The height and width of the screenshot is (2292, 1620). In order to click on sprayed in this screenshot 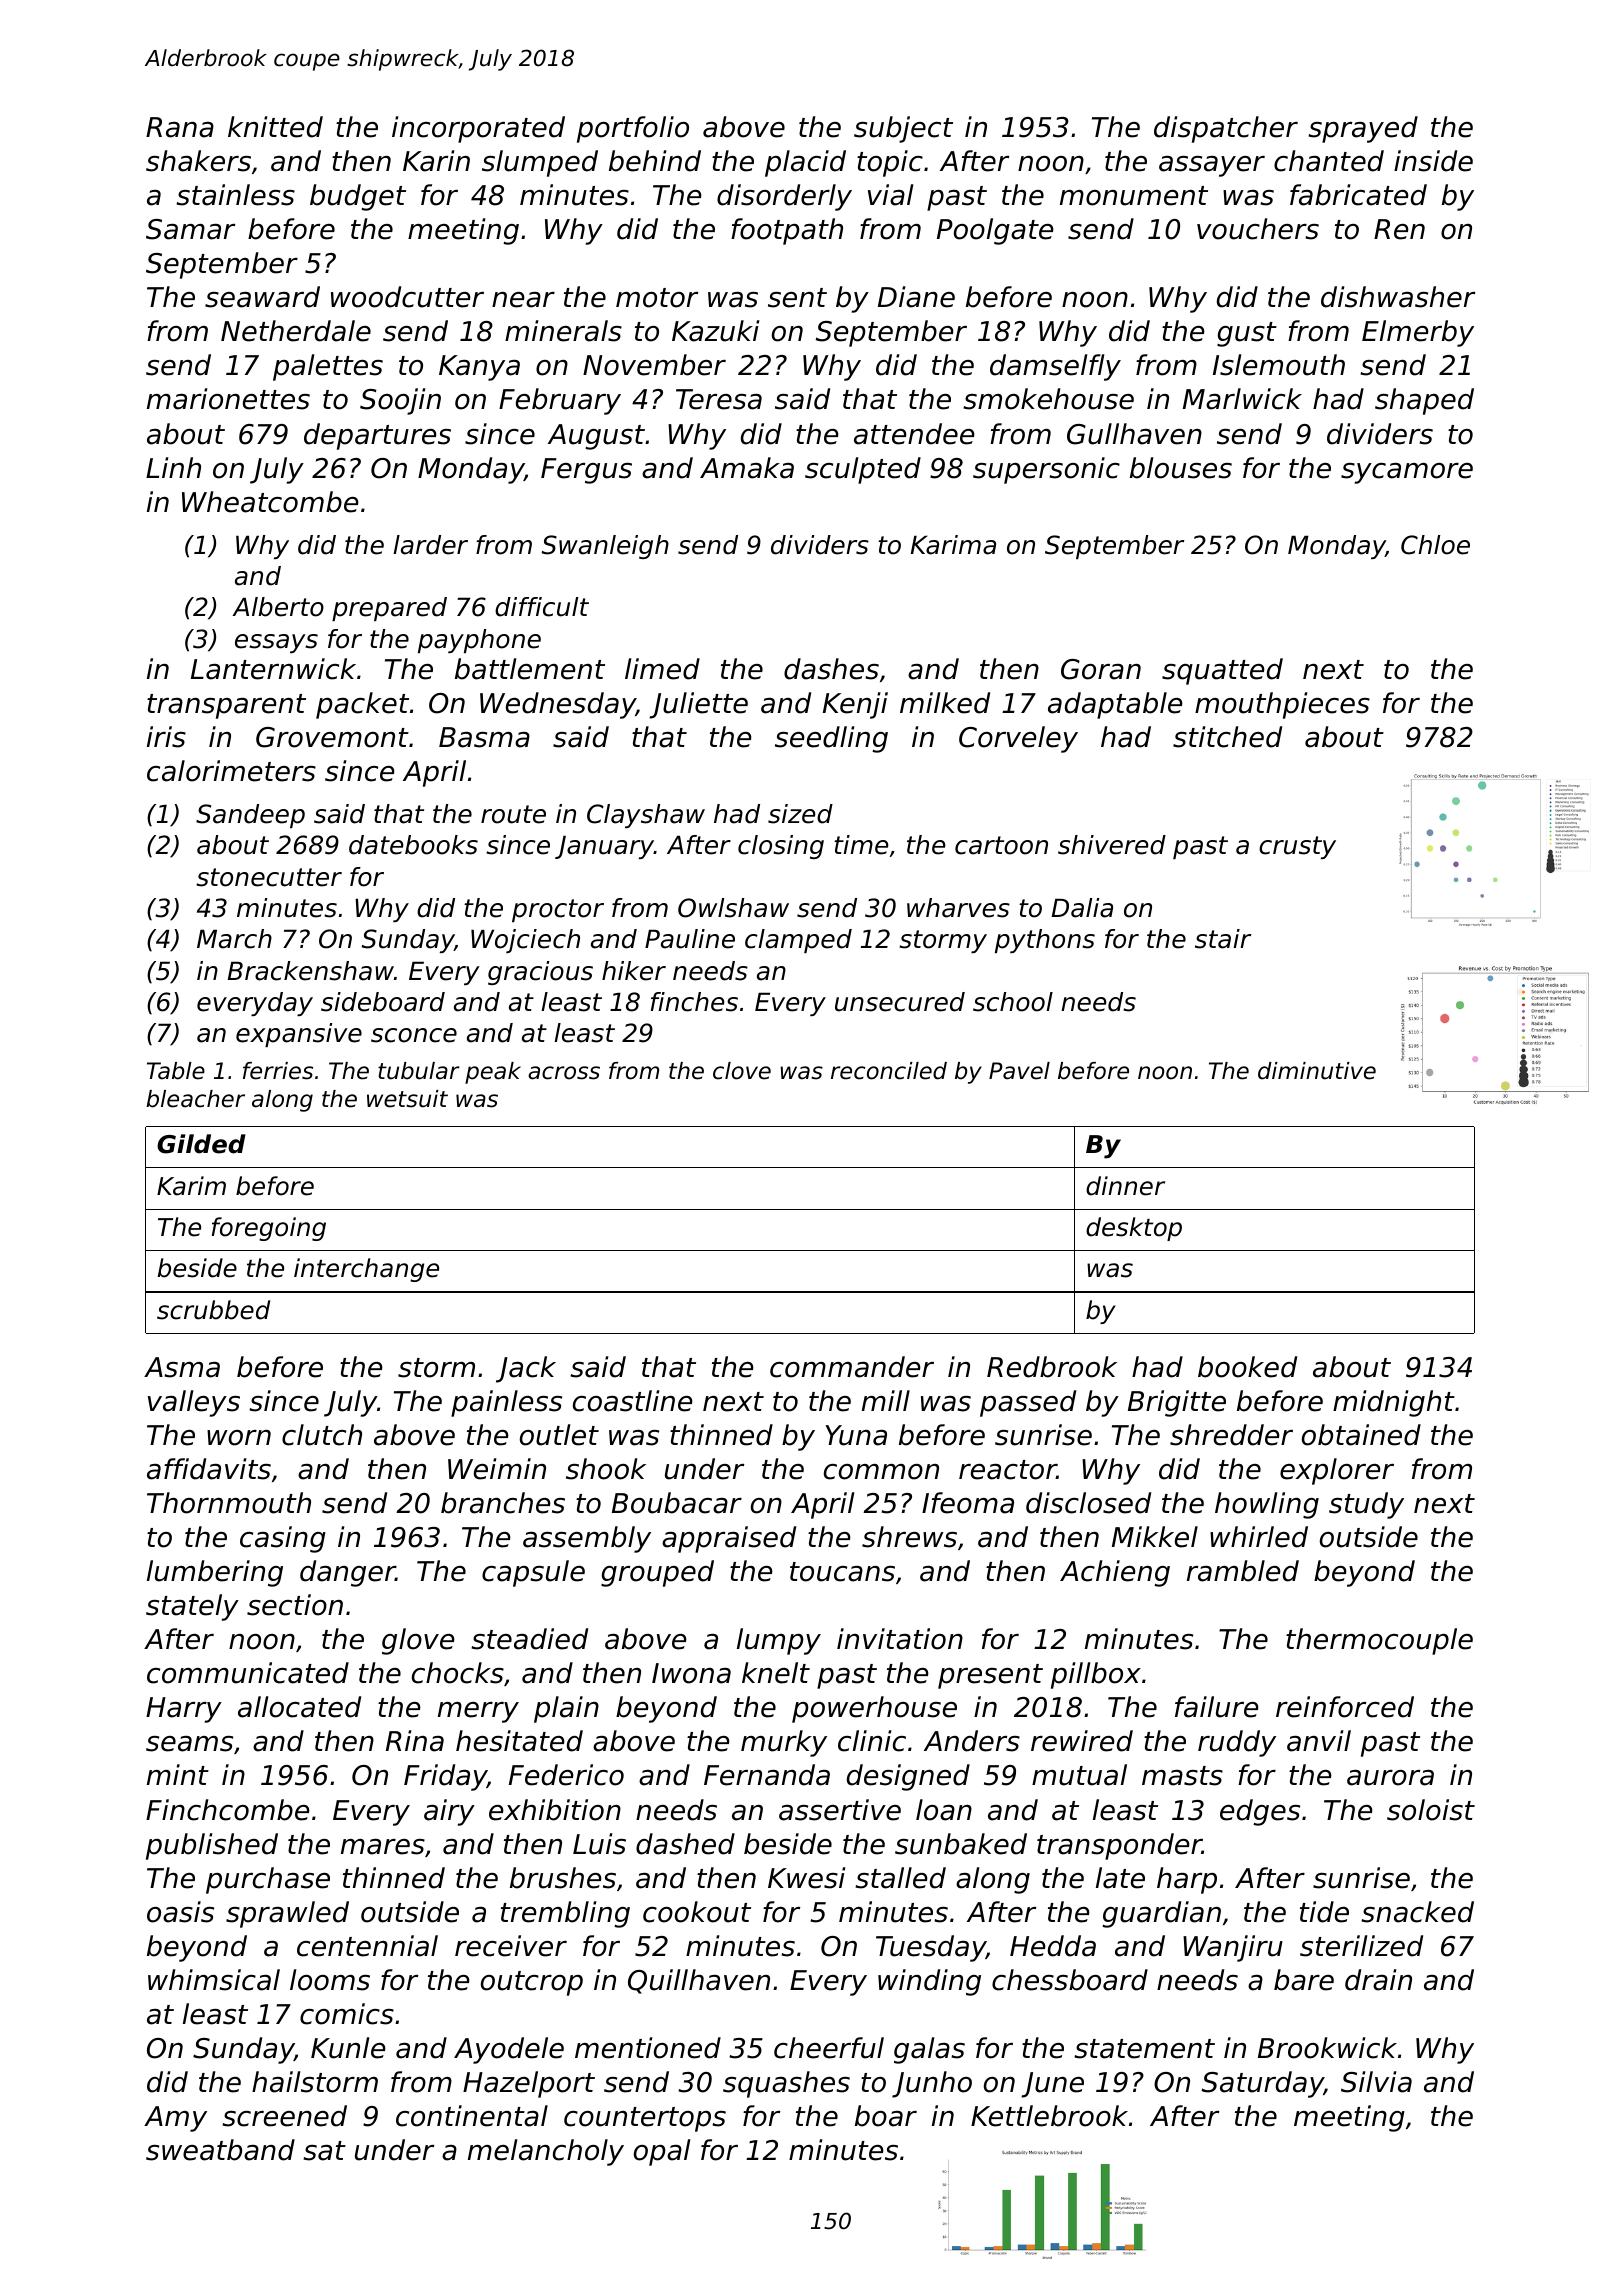, I will do `click(1363, 129)`.
